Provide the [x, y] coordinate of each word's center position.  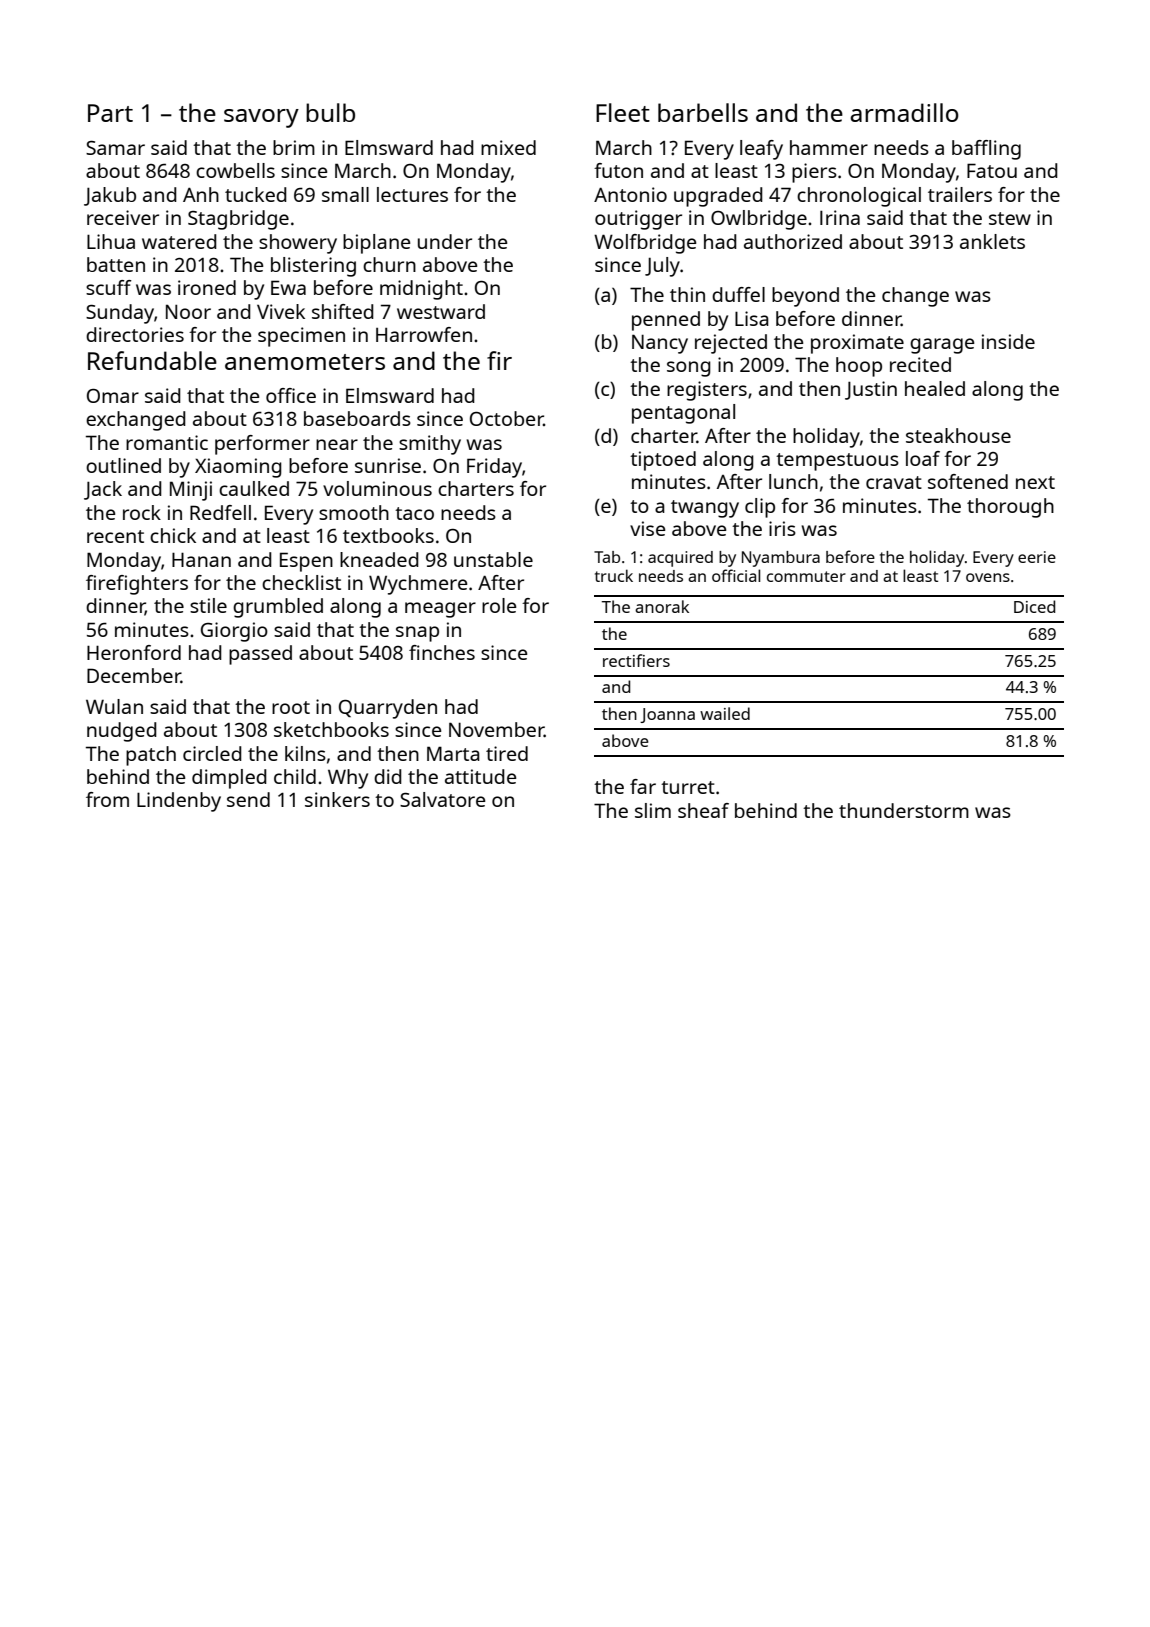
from [107, 799]
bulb [330, 112]
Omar [113, 396]
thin [687, 294]
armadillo [904, 112]
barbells [703, 112]
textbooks [388, 535]
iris [782, 528]
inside [1008, 341]
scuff [109, 287]
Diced [1034, 606]
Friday [494, 468]
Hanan [201, 559]
